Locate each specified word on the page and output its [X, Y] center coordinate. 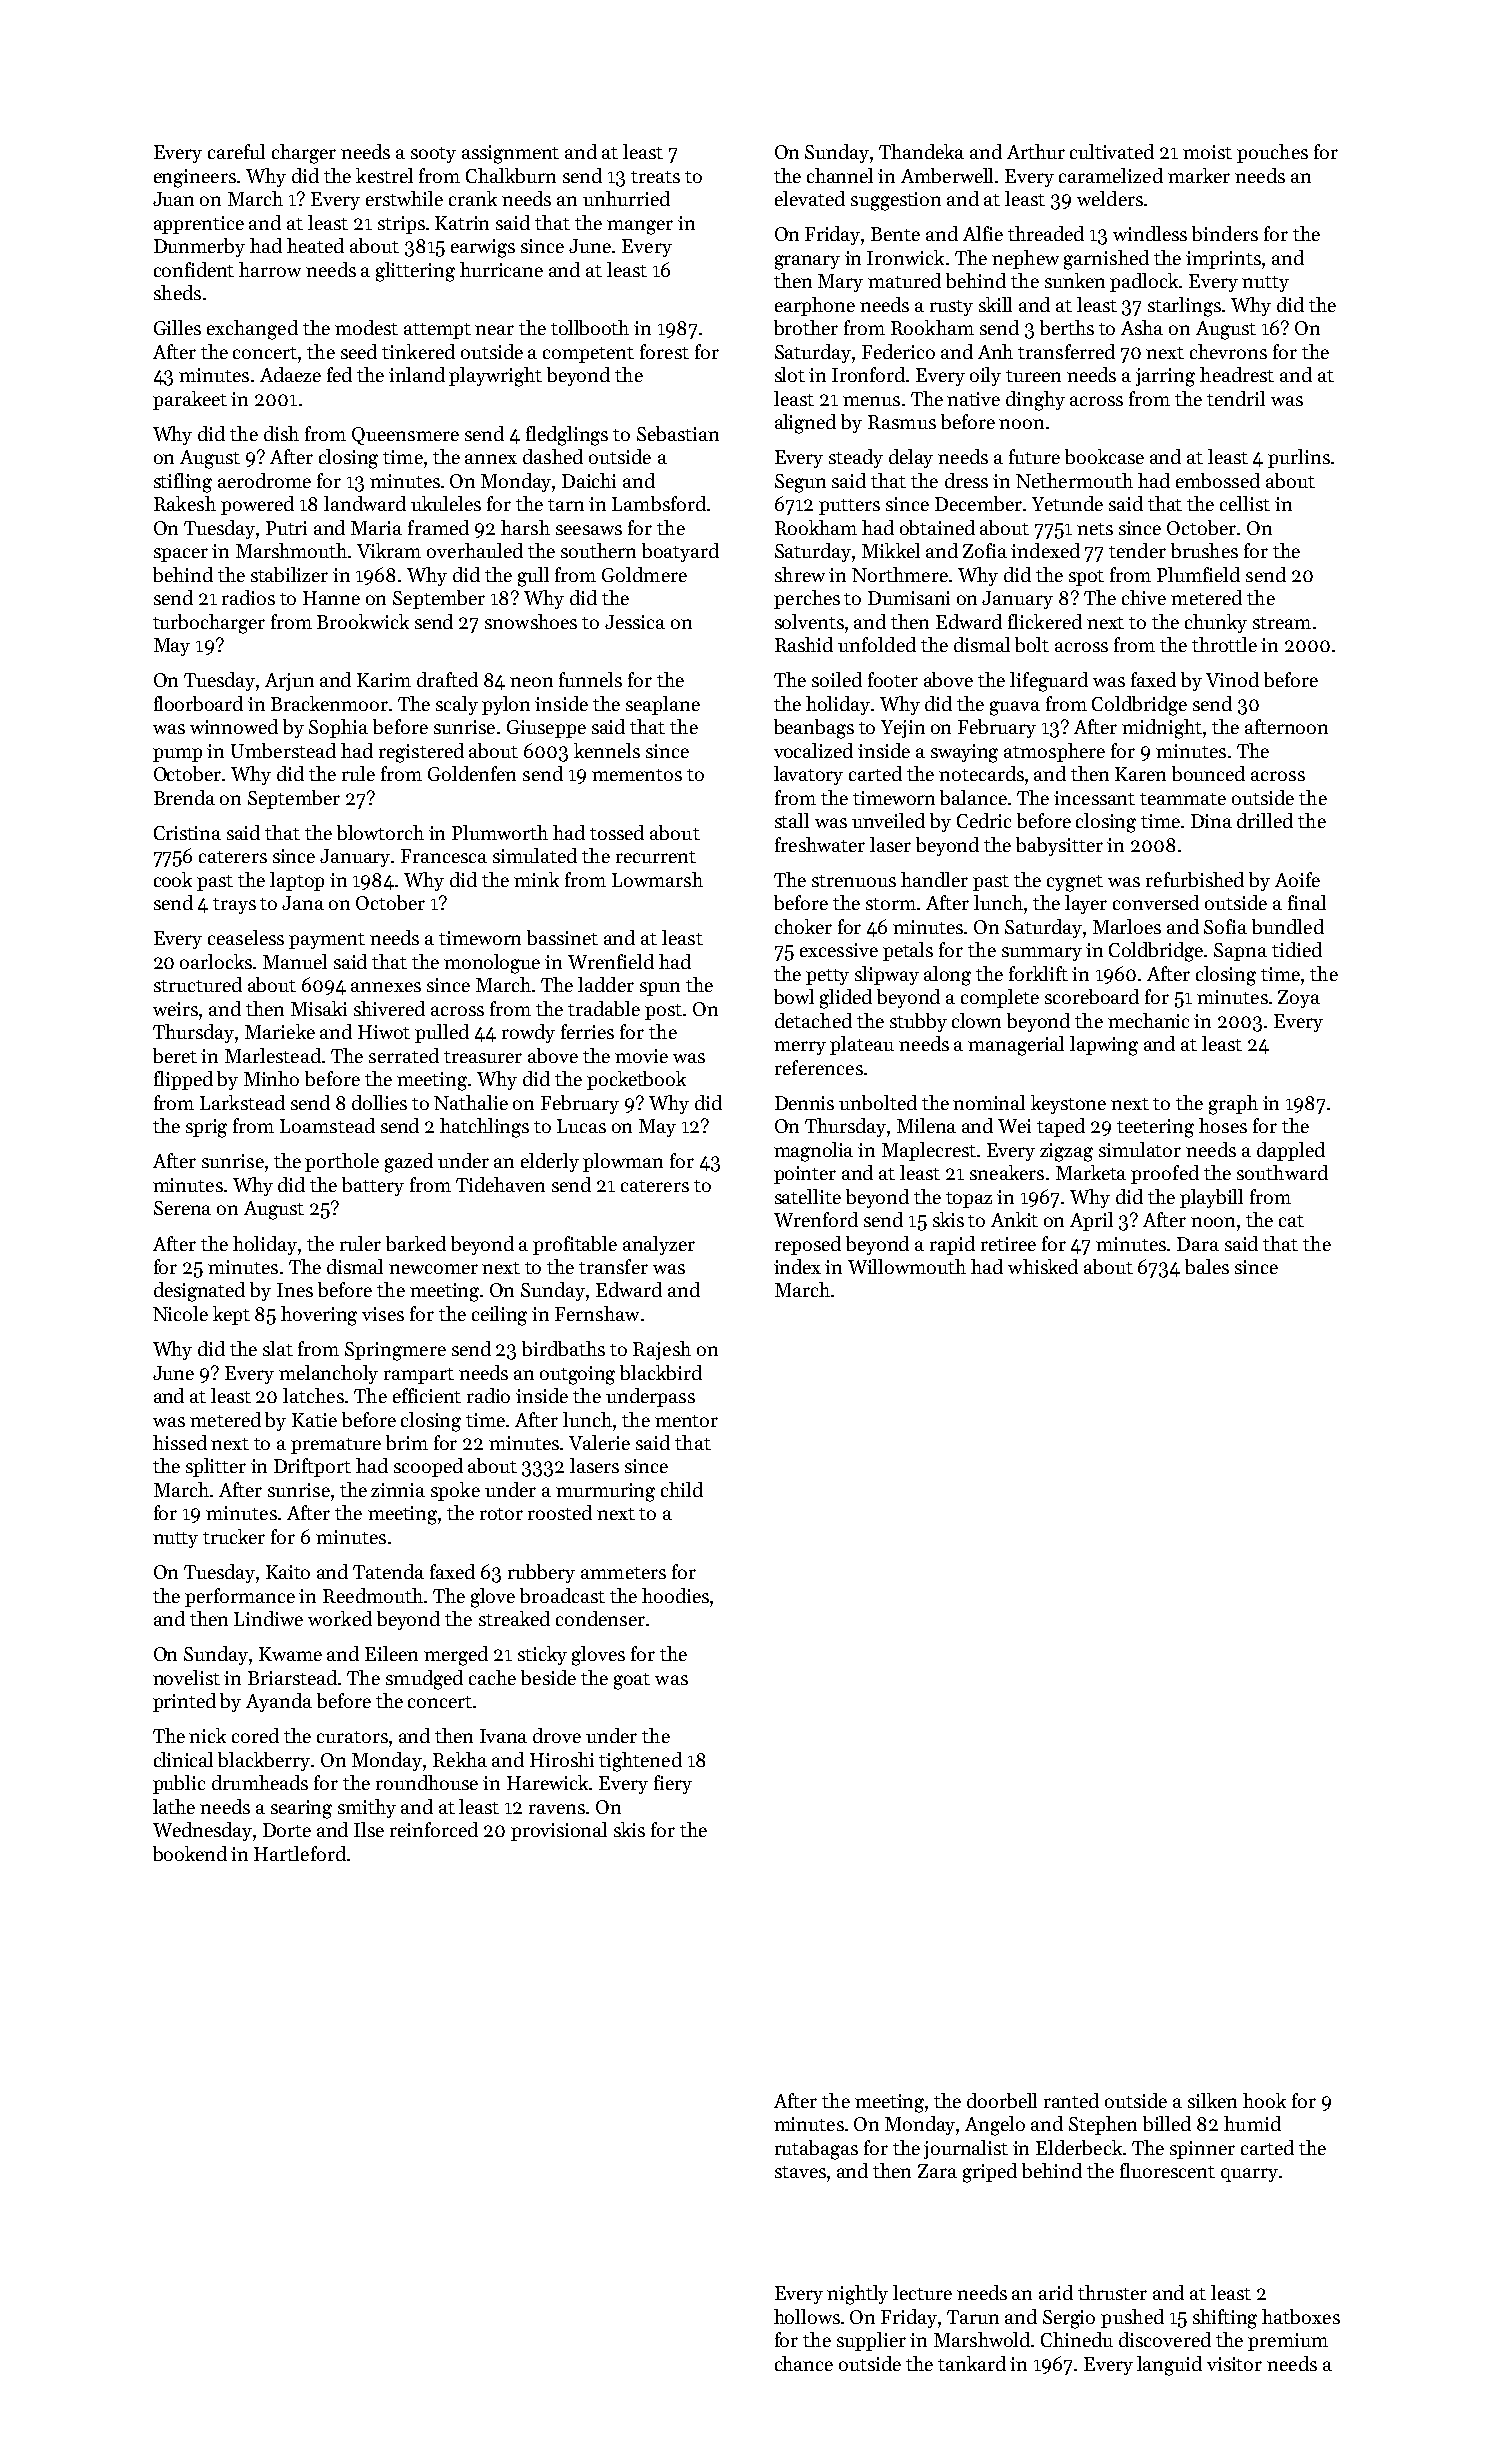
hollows [807, 2316]
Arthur [1036, 151]
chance [804, 2363]
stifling [183, 483]
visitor [1234, 2364]
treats [655, 177]
